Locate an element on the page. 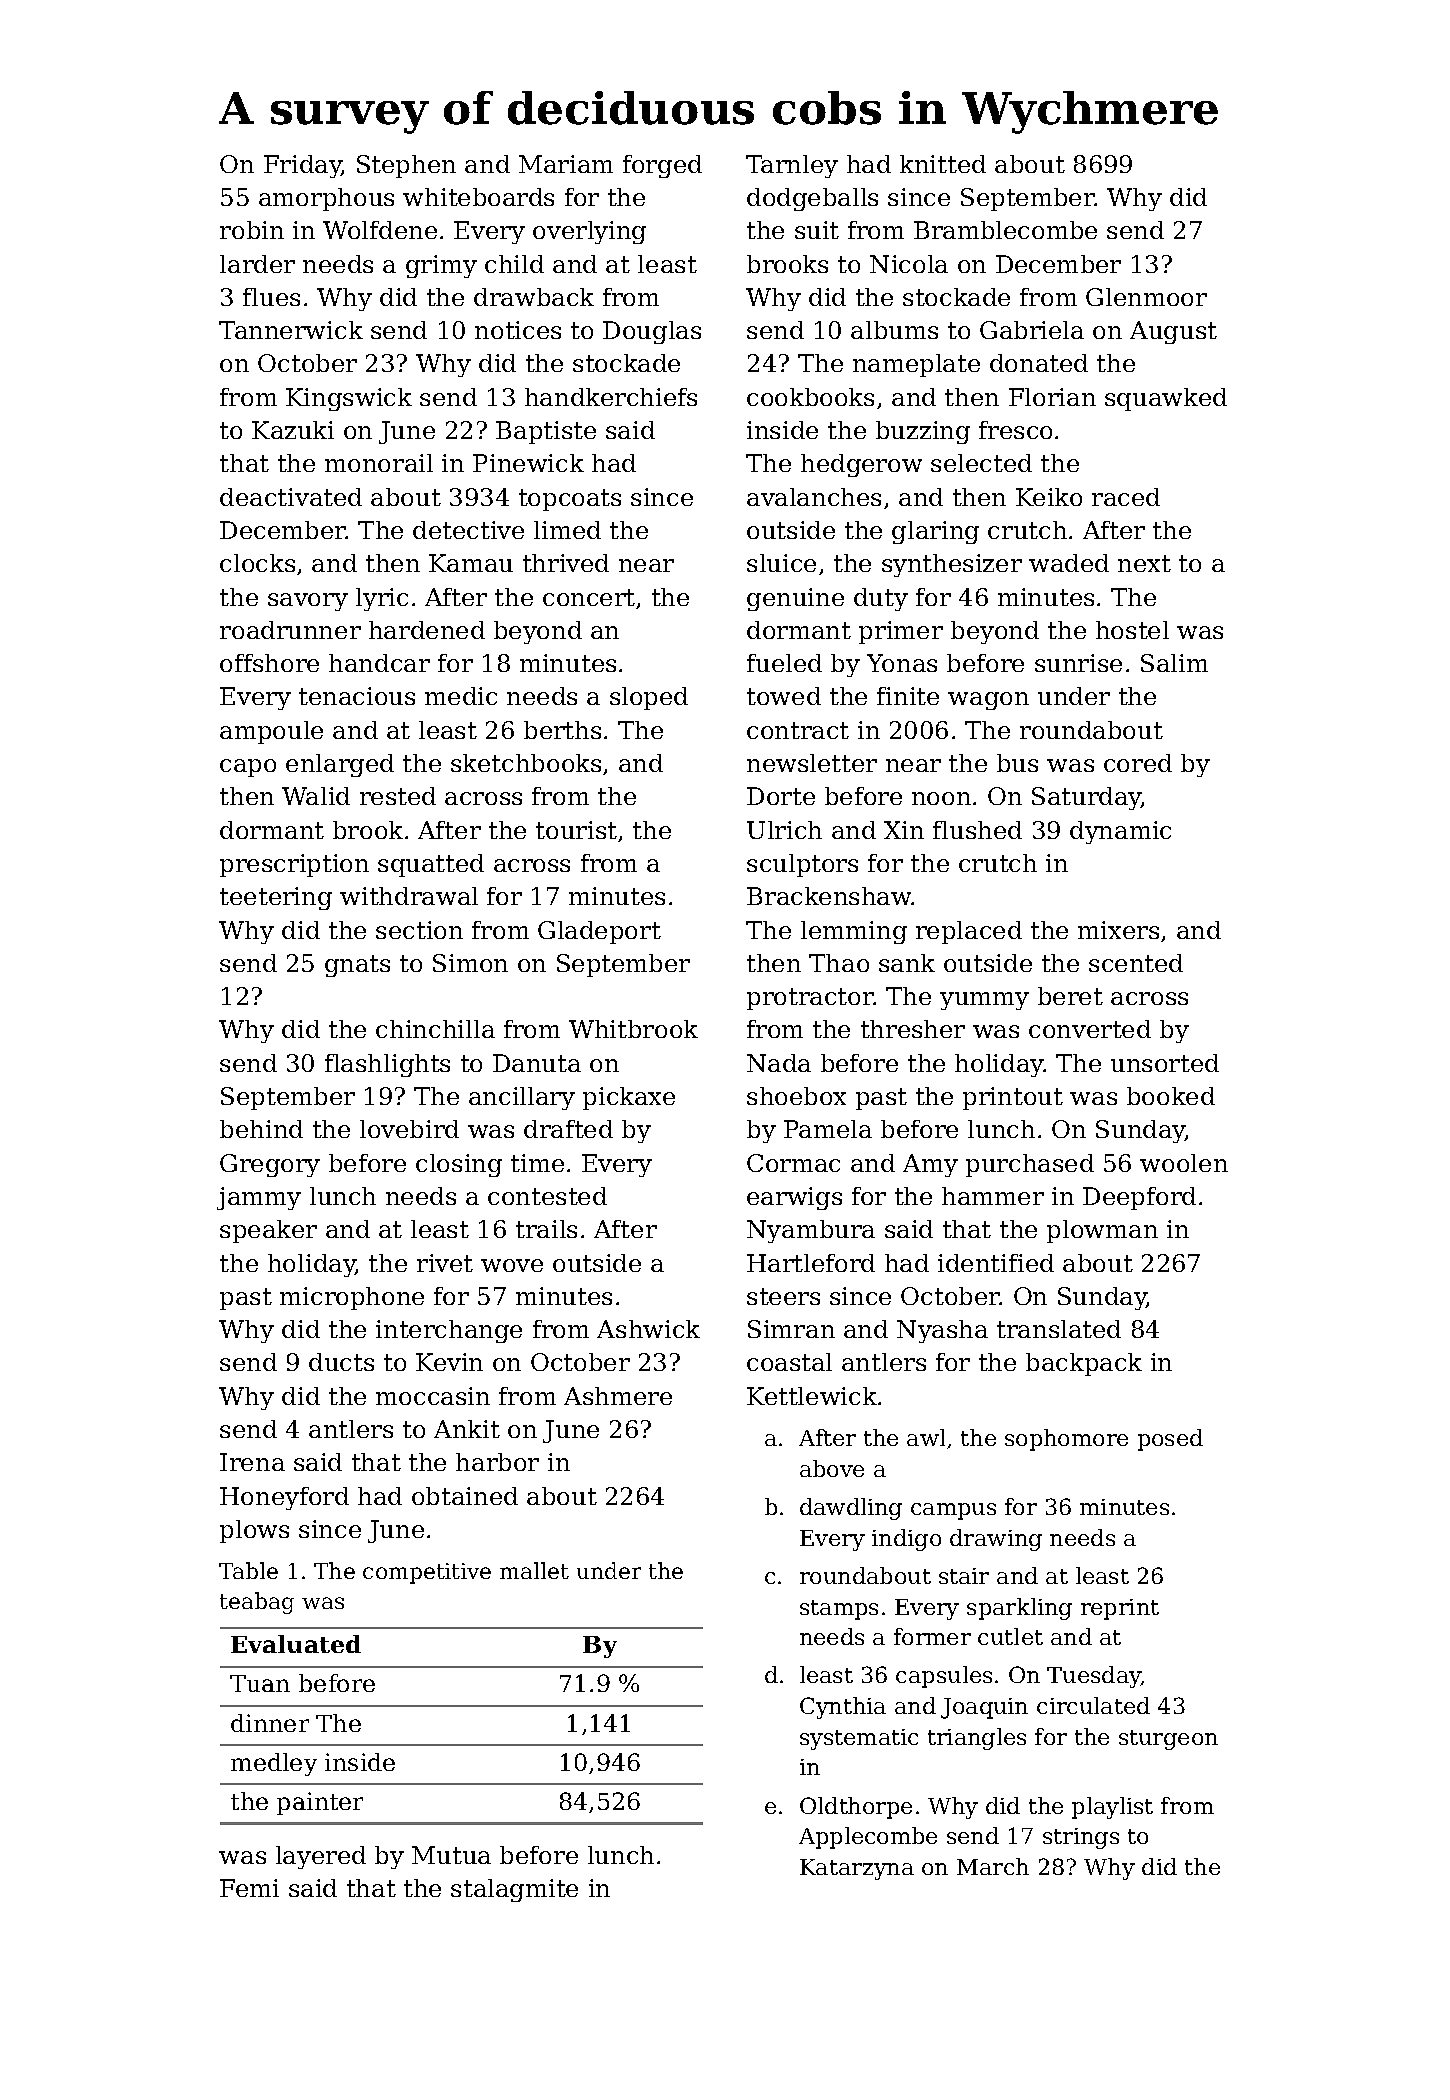 This image has width=1450, height=2100. dodgeballs is located at coordinates (812, 199).
